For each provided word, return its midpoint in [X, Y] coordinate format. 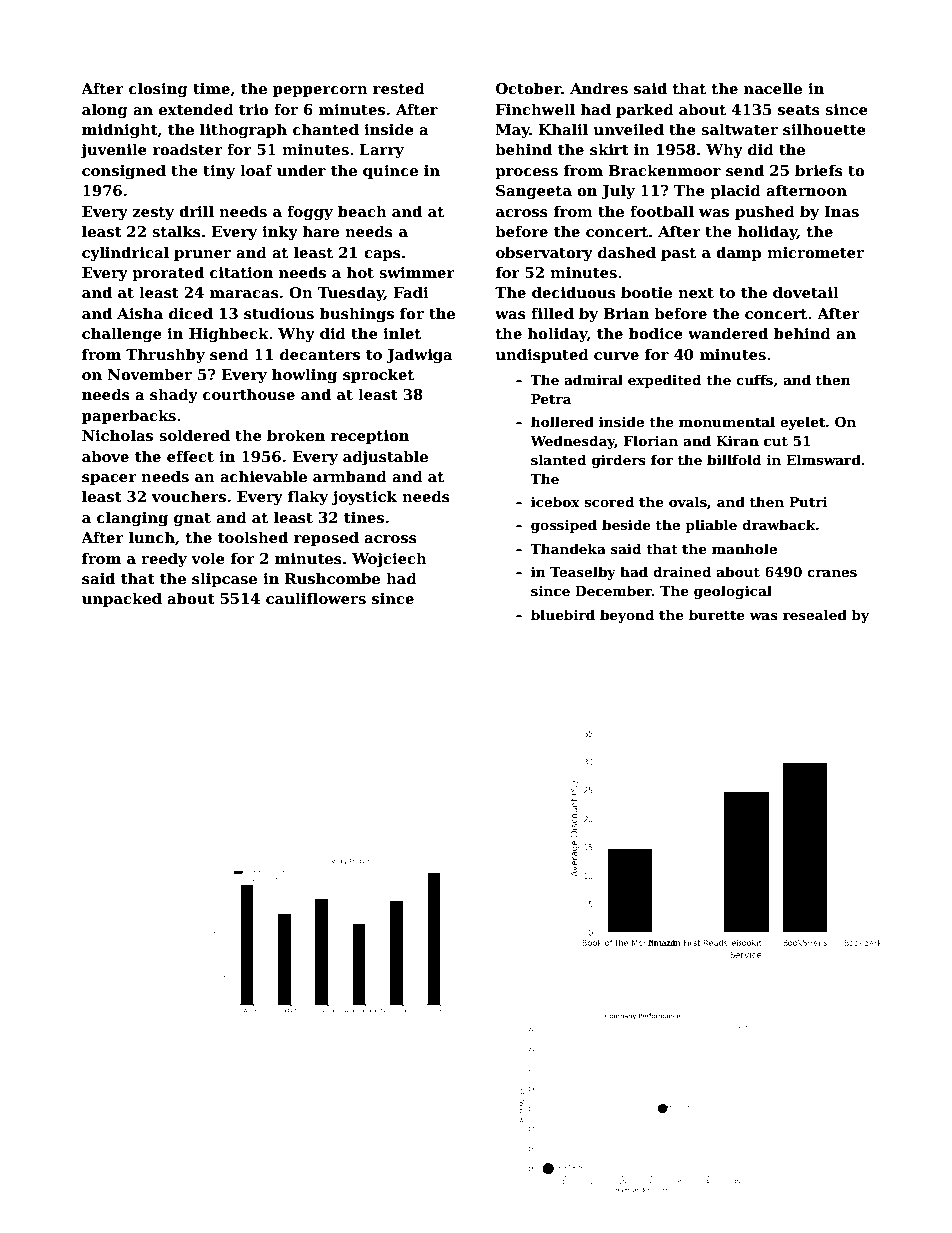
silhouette [824, 129]
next [696, 293]
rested [399, 88]
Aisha [140, 313]
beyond [627, 616]
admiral [593, 379]
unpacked [122, 599]
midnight [120, 130]
